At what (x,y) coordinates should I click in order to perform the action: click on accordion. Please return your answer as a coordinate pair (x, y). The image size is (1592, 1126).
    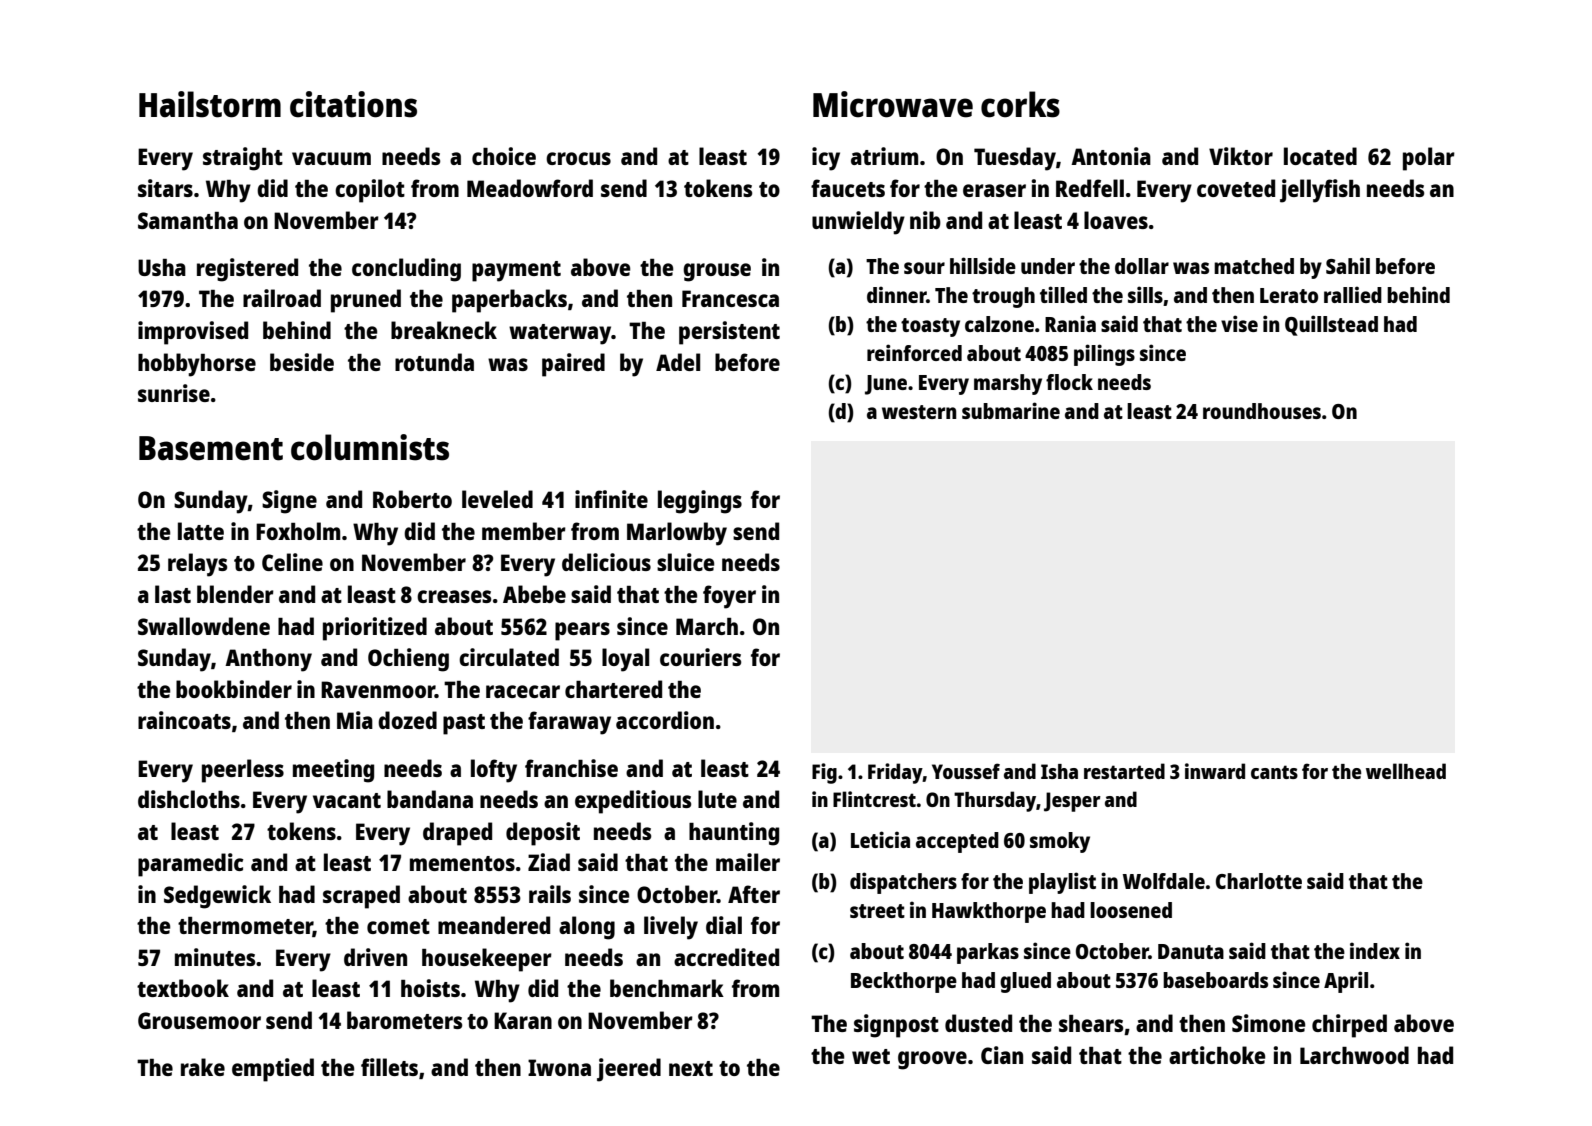
    Looking at the image, I should click on (665, 720).
